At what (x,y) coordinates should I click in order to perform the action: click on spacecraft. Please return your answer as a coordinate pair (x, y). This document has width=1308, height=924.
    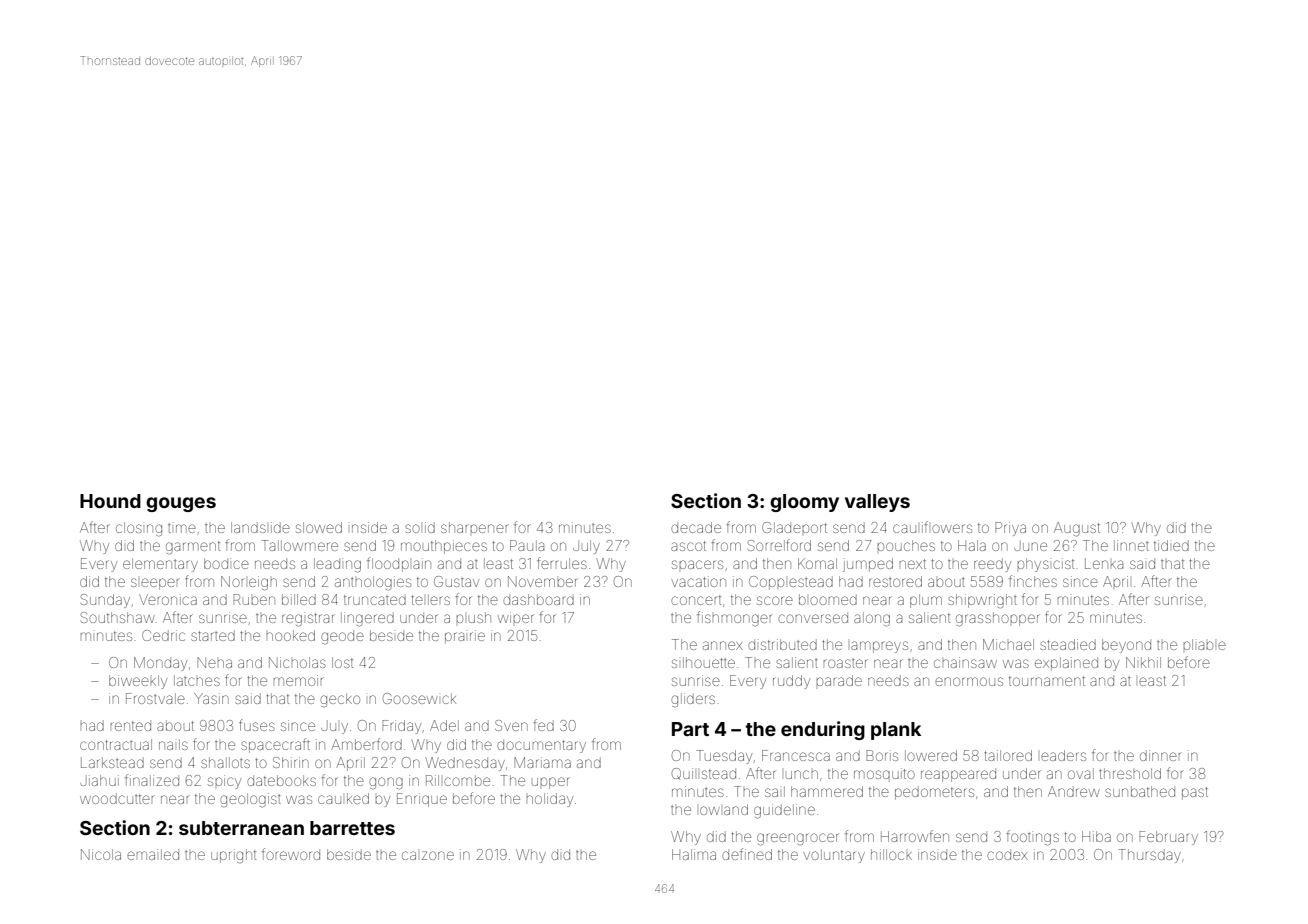
    Looking at the image, I should click on (275, 745).
